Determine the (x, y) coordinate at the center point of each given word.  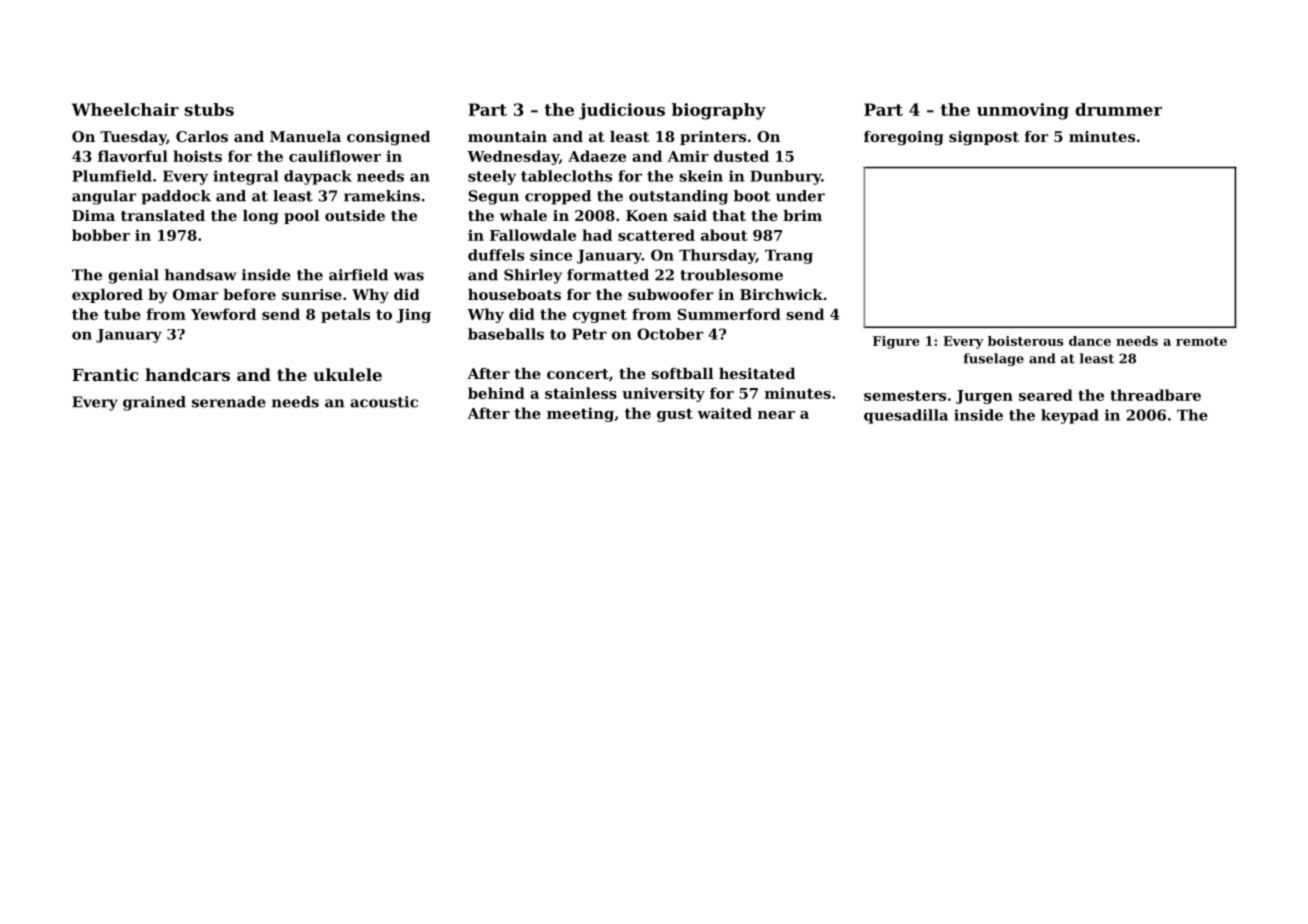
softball (682, 373)
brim (802, 215)
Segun (493, 197)
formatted (608, 275)
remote (1201, 341)
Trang (789, 256)
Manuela (305, 136)
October (670, 334)
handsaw (200, 275)
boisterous (1025, 341)
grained (154, 403)
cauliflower (335, 156)
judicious (622, 111)
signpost (984, 138)
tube (122, 314)
